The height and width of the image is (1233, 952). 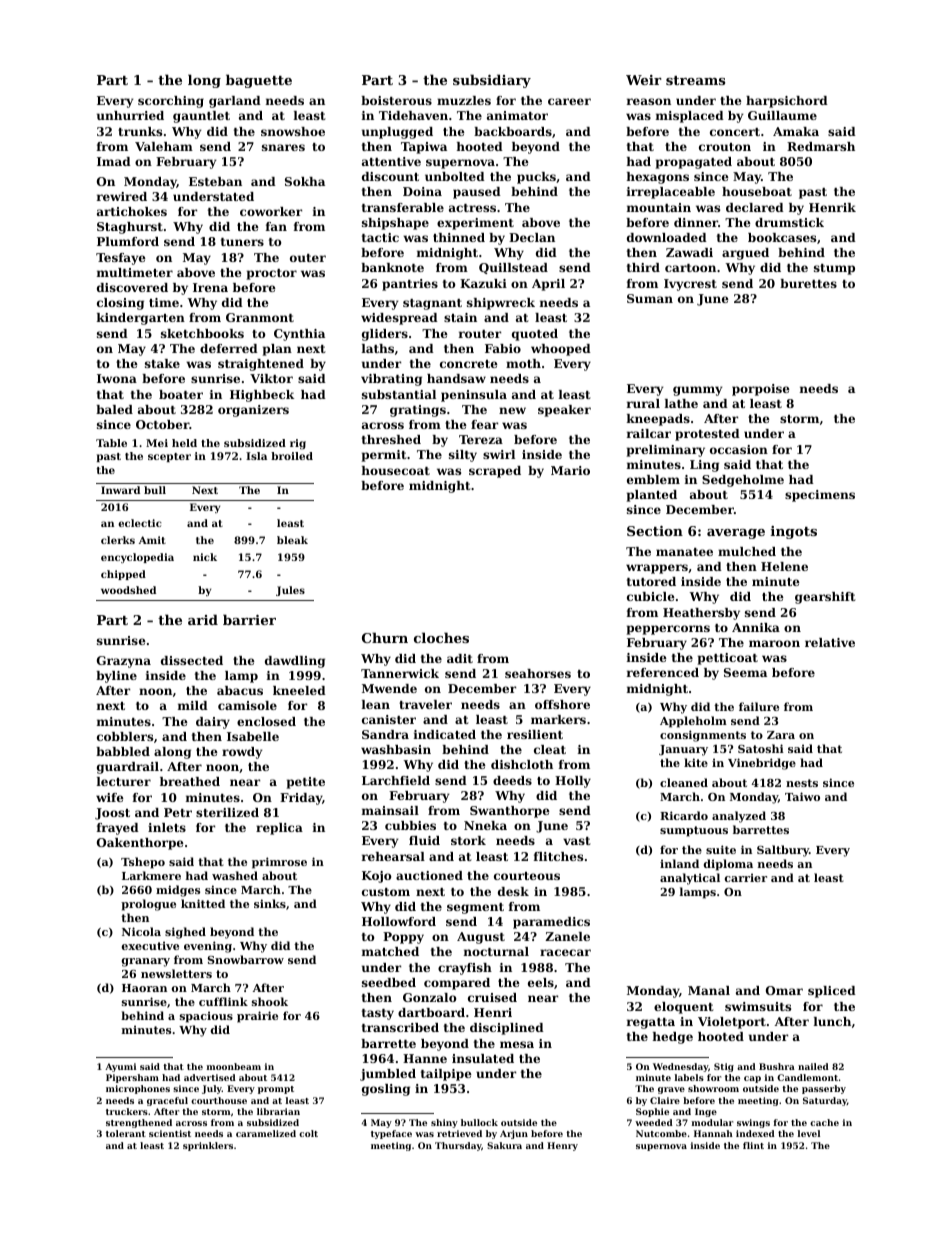 What do you see at coordinates (259, 81) in the image?
I see `baguette` at bounding box center [259, 81].
